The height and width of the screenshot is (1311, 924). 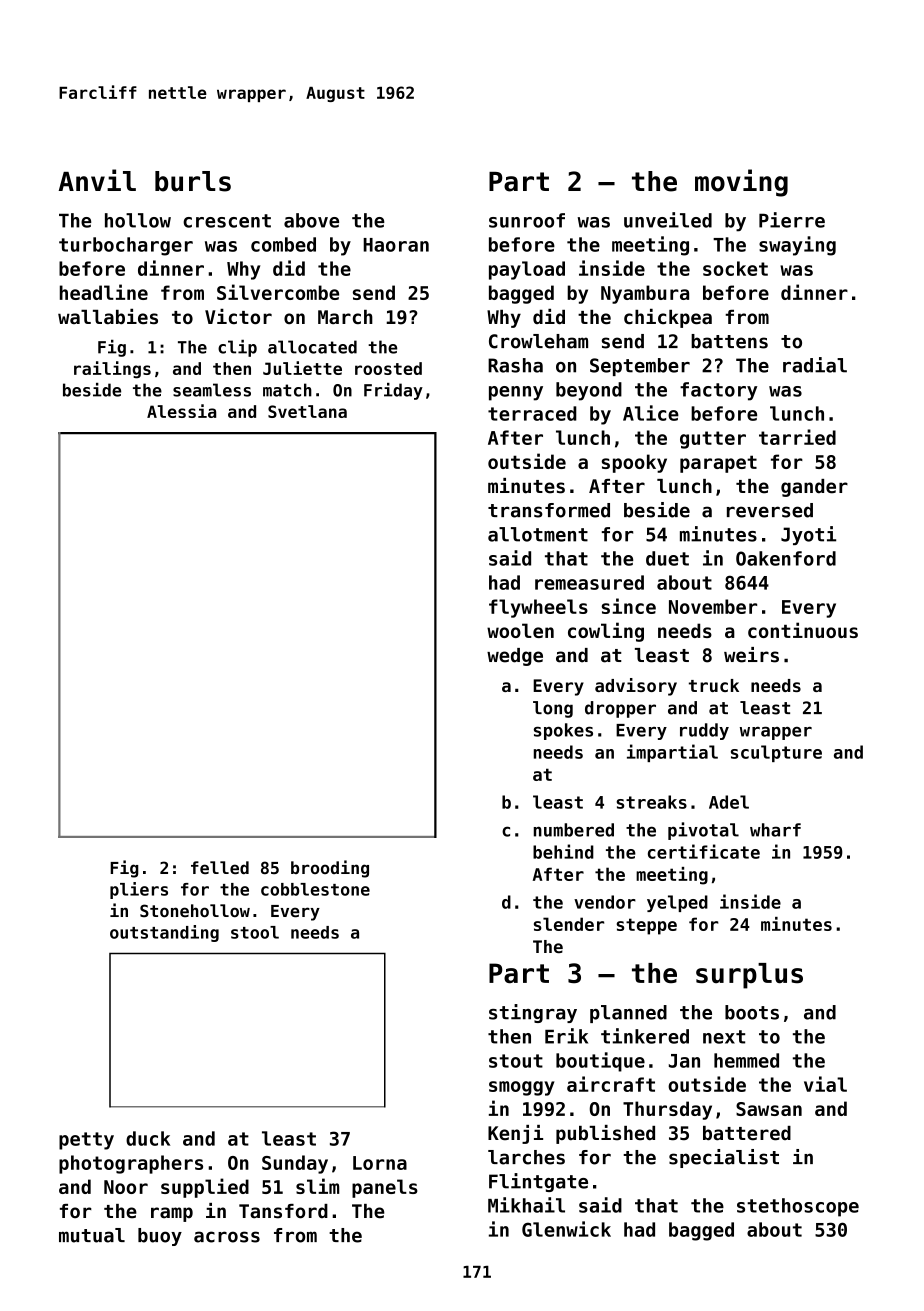 What do you see at coordinates (396, 245) in the screenshot?
I see `Haoran` at bounding box center [396, 245].
